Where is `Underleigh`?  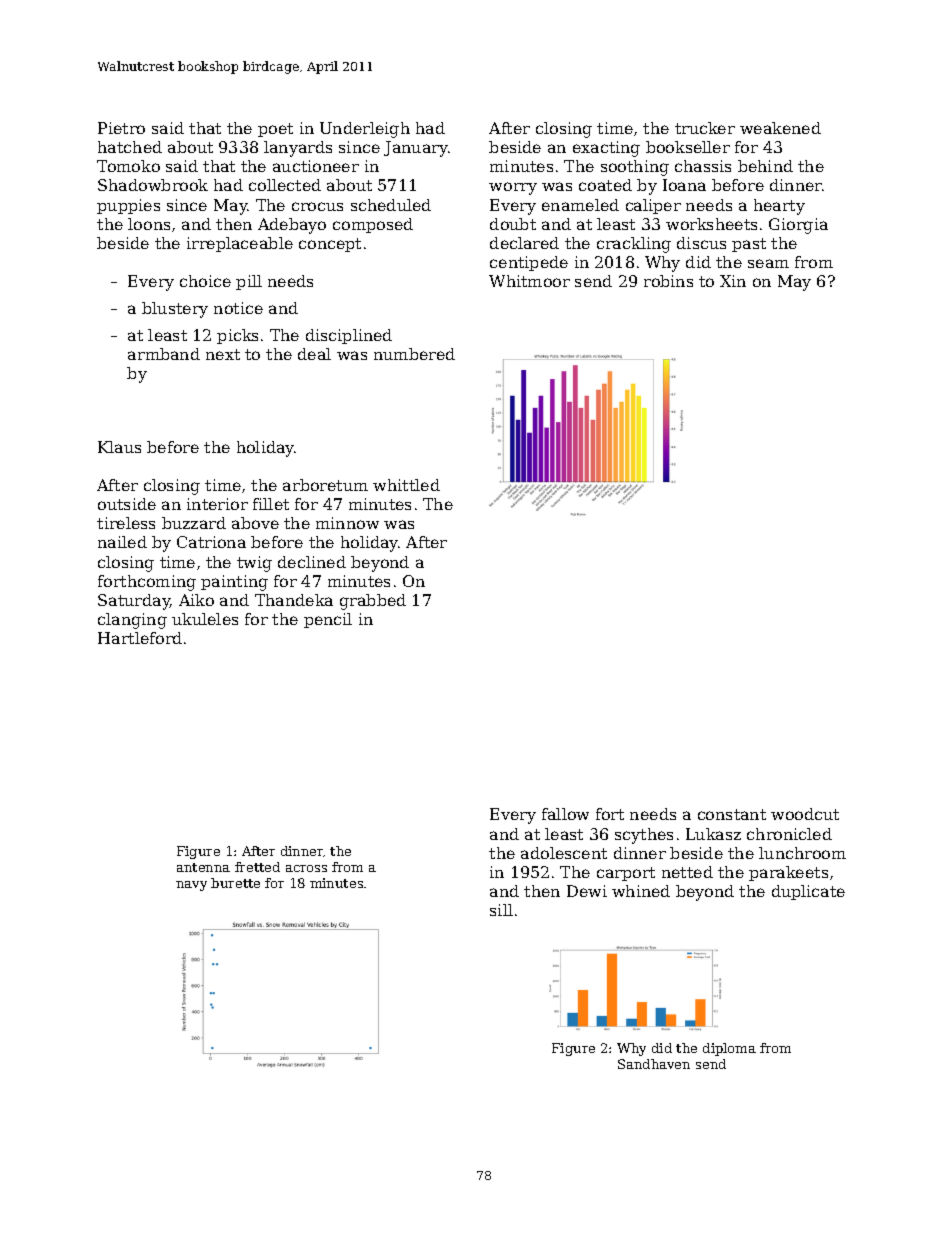
Underleigh is located at coordinates (365, 130).
